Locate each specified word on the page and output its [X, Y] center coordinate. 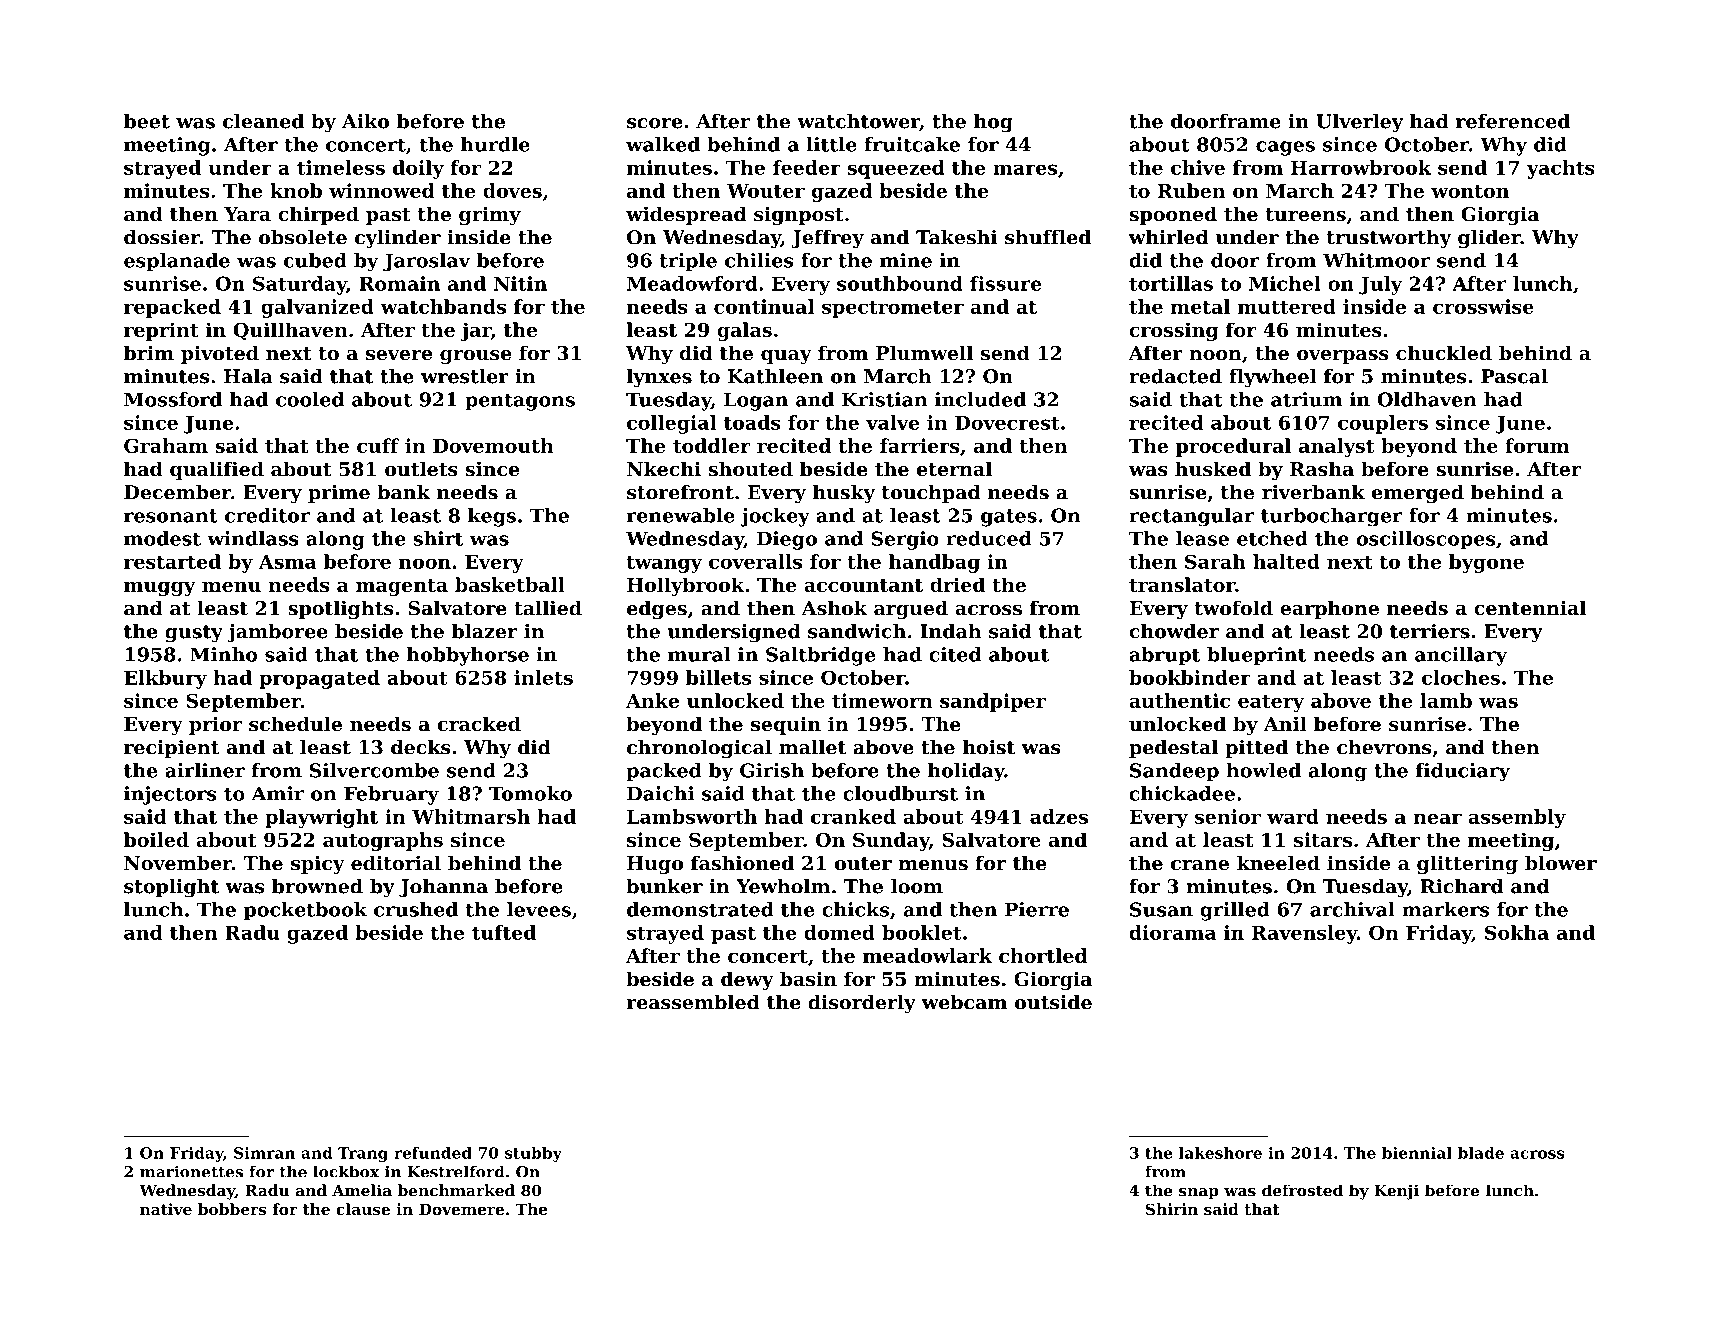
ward [1293, 816]
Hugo [655, 865]
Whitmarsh [471, 816]
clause [363, 1209]
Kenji [1396, 1192]
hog [993, 123]
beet [147, 121]
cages [1285, 148]
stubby [533, 1154]
